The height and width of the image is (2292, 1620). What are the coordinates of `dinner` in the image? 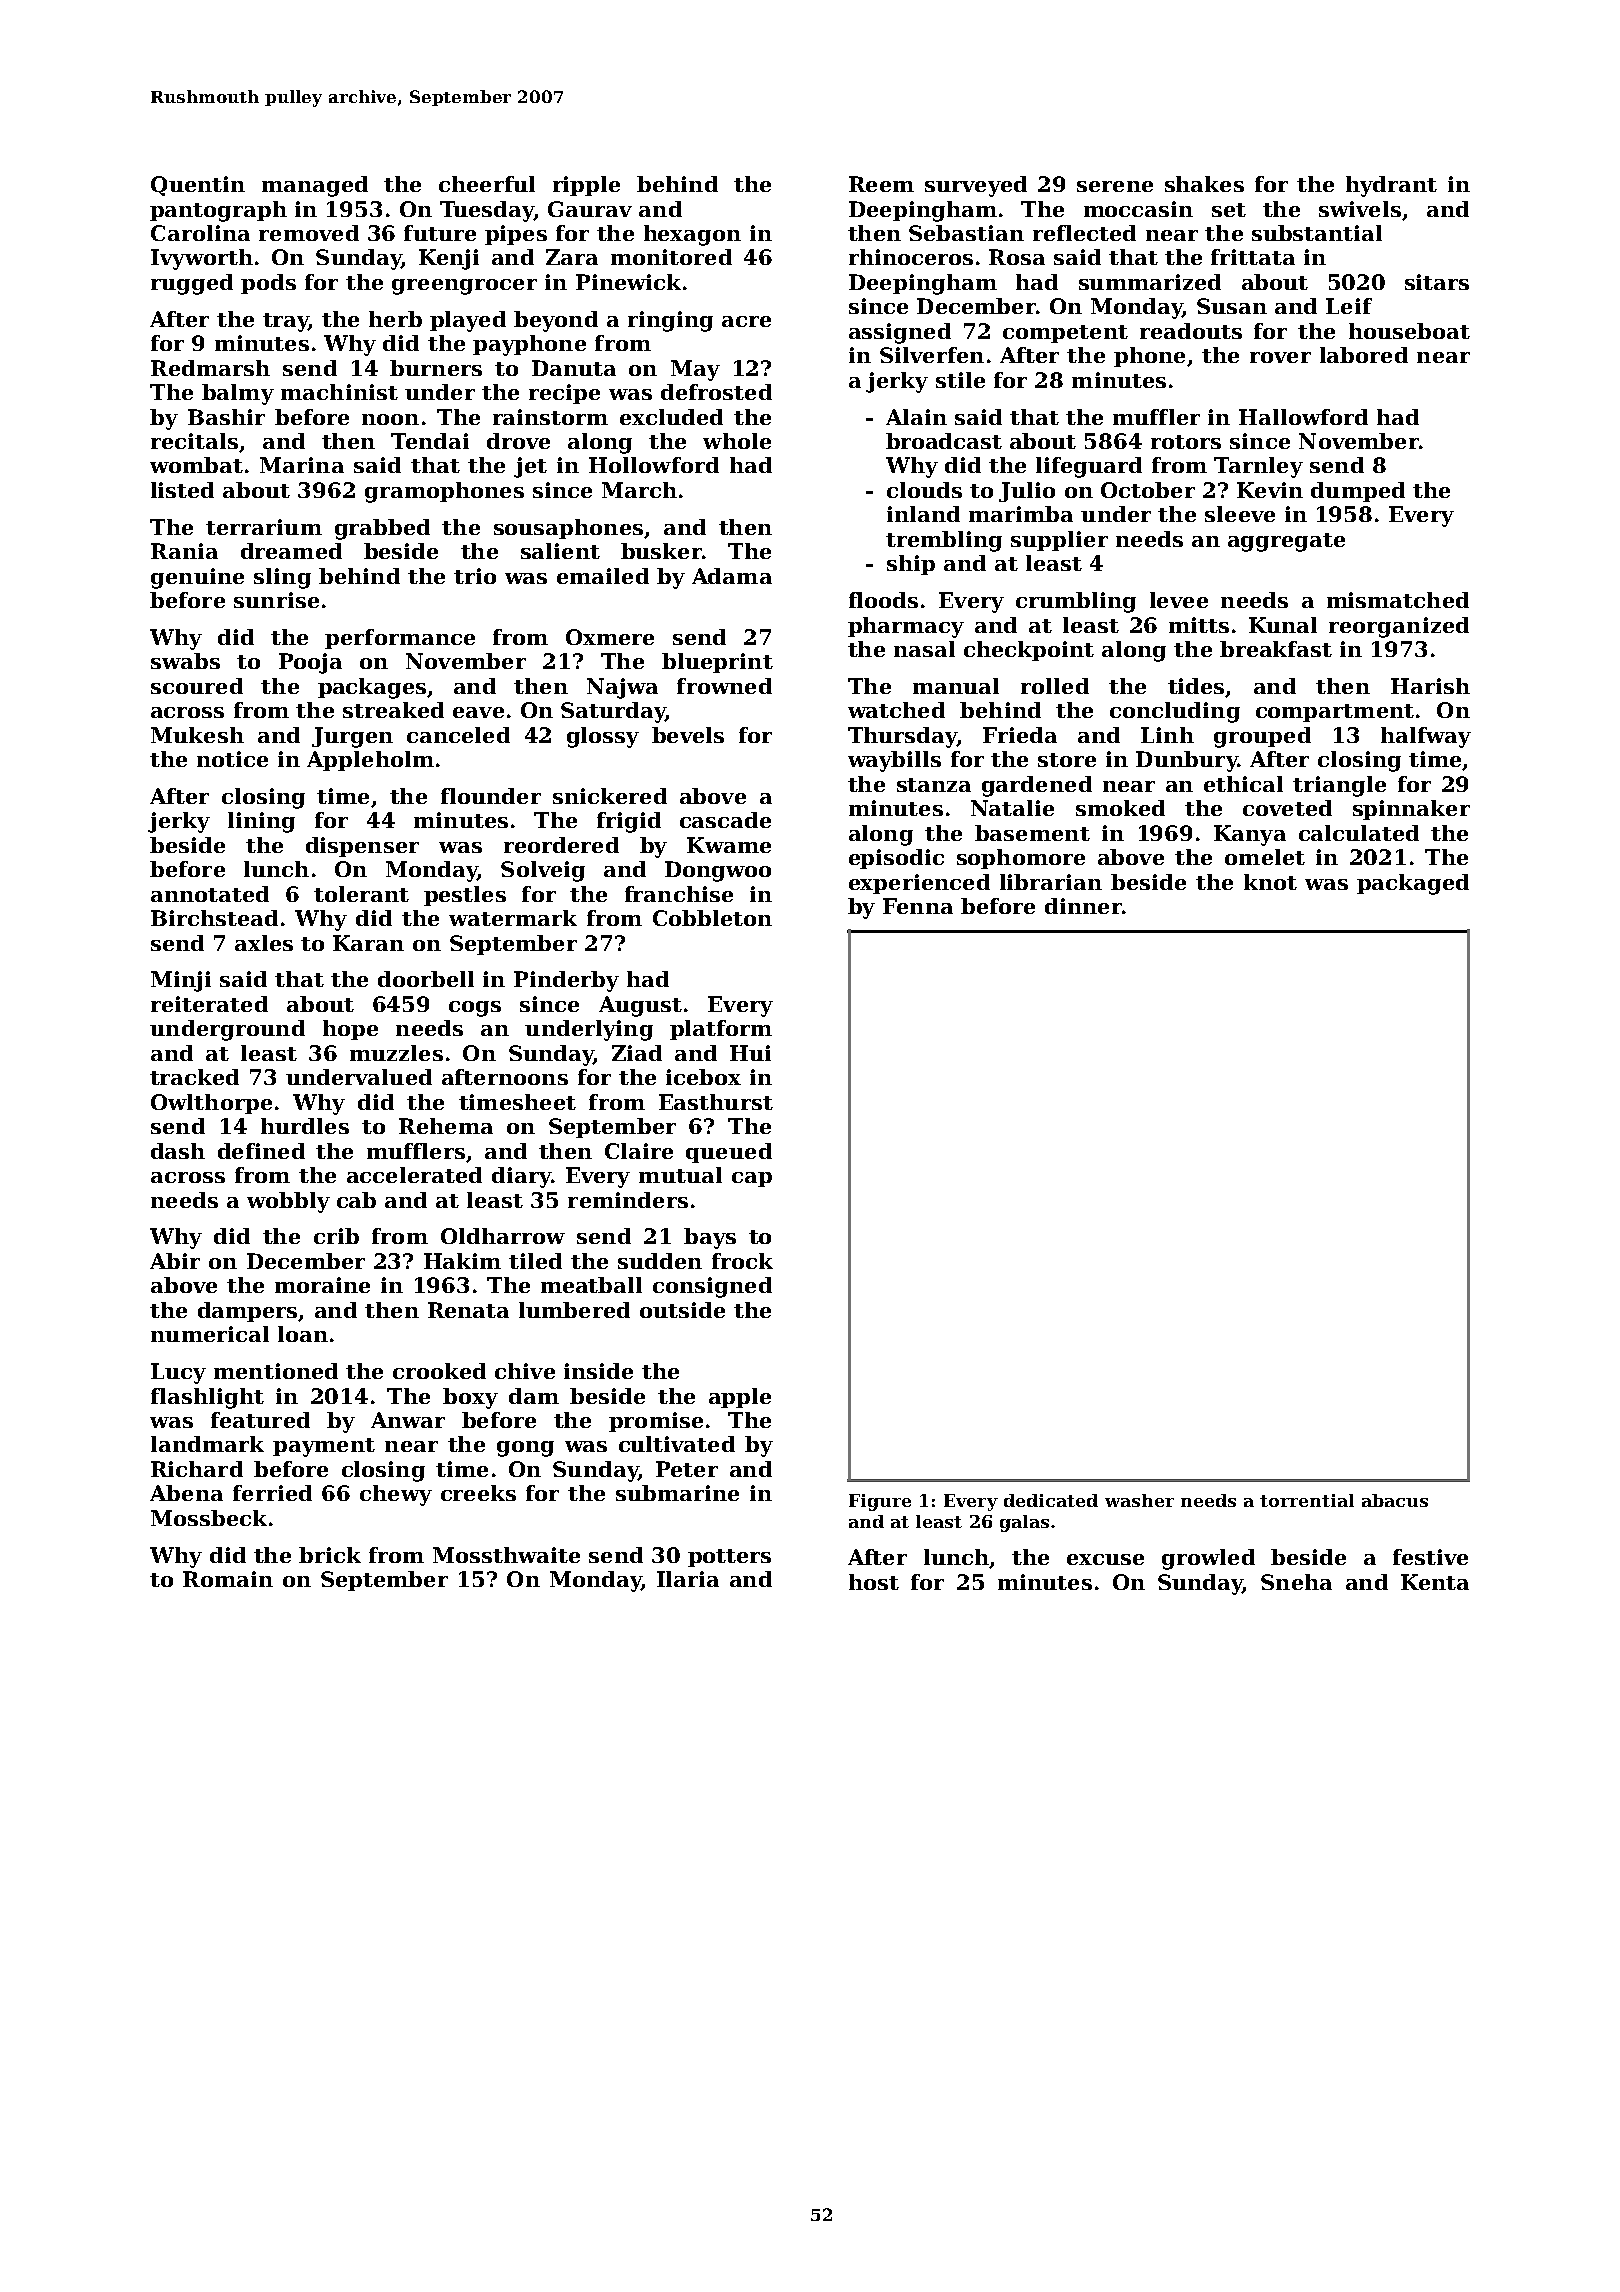 It's located at (1083, 906).
